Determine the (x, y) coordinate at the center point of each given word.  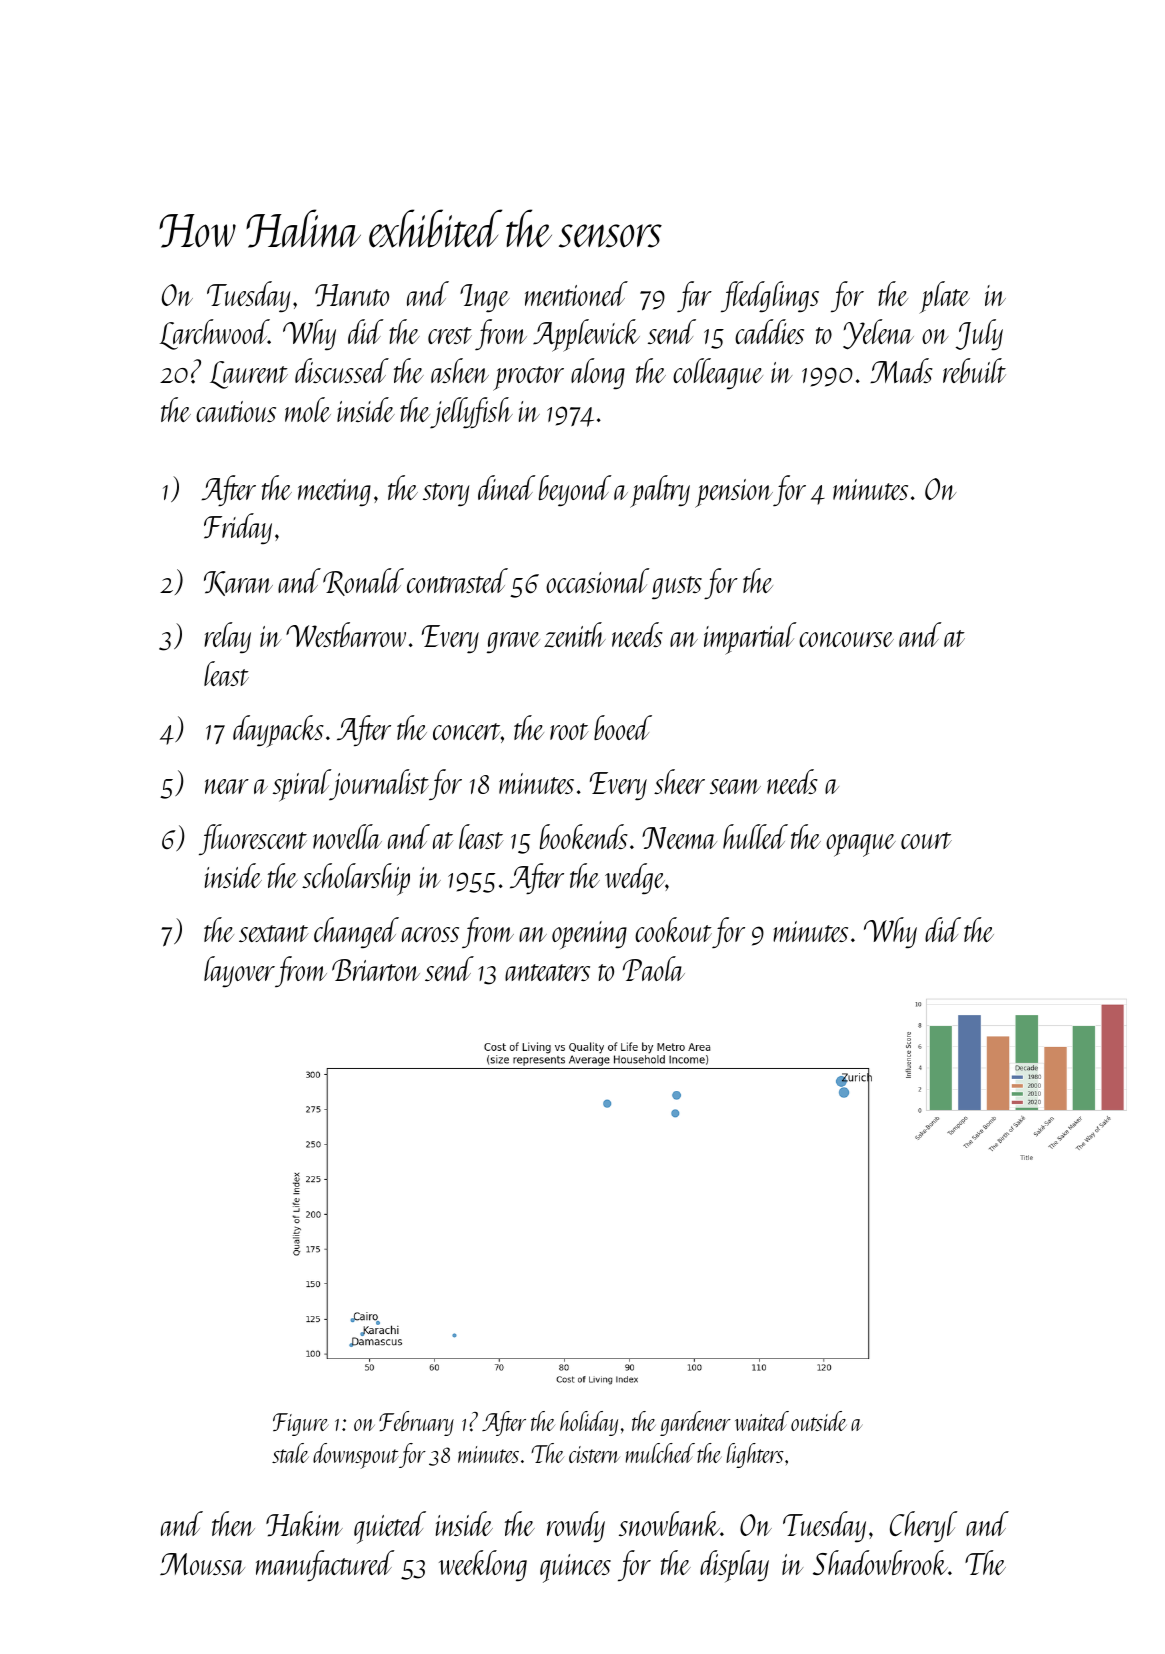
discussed (342, 370)
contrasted (457, 580)
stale (290, 1453)
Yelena (878, 334)
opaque (861, 845)
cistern (594, 1454)
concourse (846, 639)
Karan (238, 583)
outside (819, 1421)
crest (450, 335)
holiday (589, 1423)
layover (239, 971)
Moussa (202, 1564)
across (430, 934)
